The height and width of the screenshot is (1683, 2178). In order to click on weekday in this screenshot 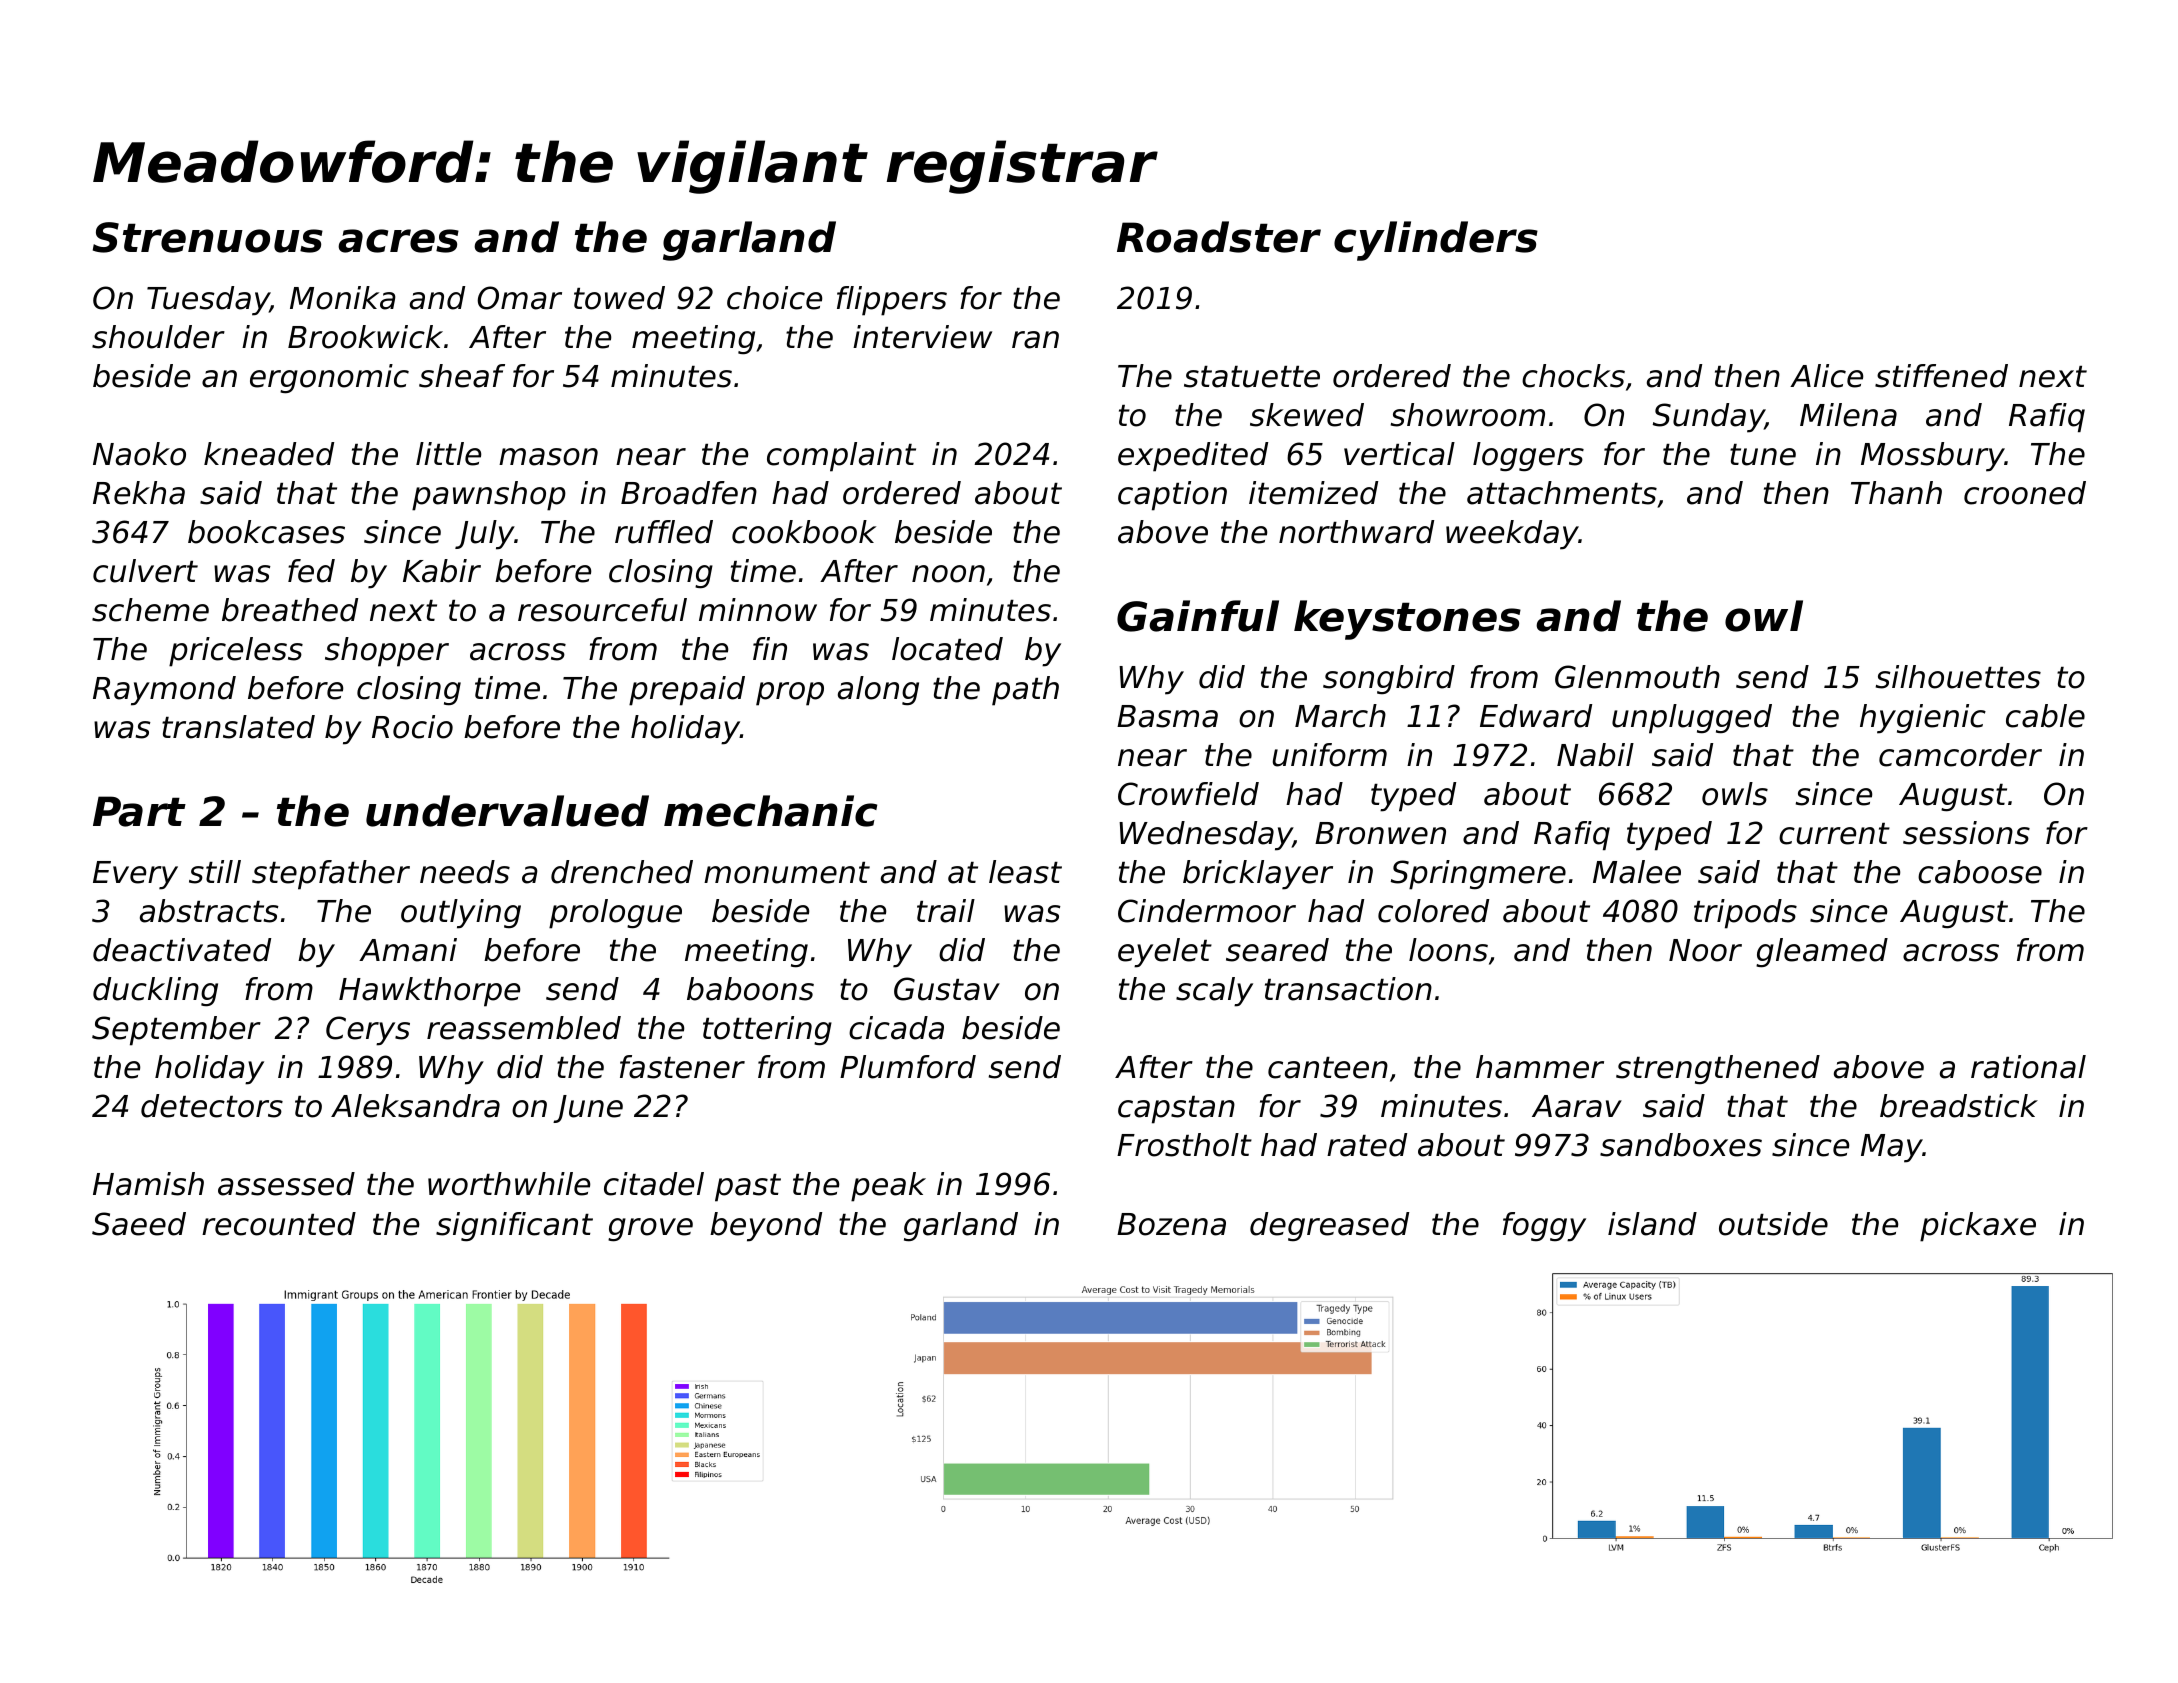, I will do `click(1512, 535)`.
